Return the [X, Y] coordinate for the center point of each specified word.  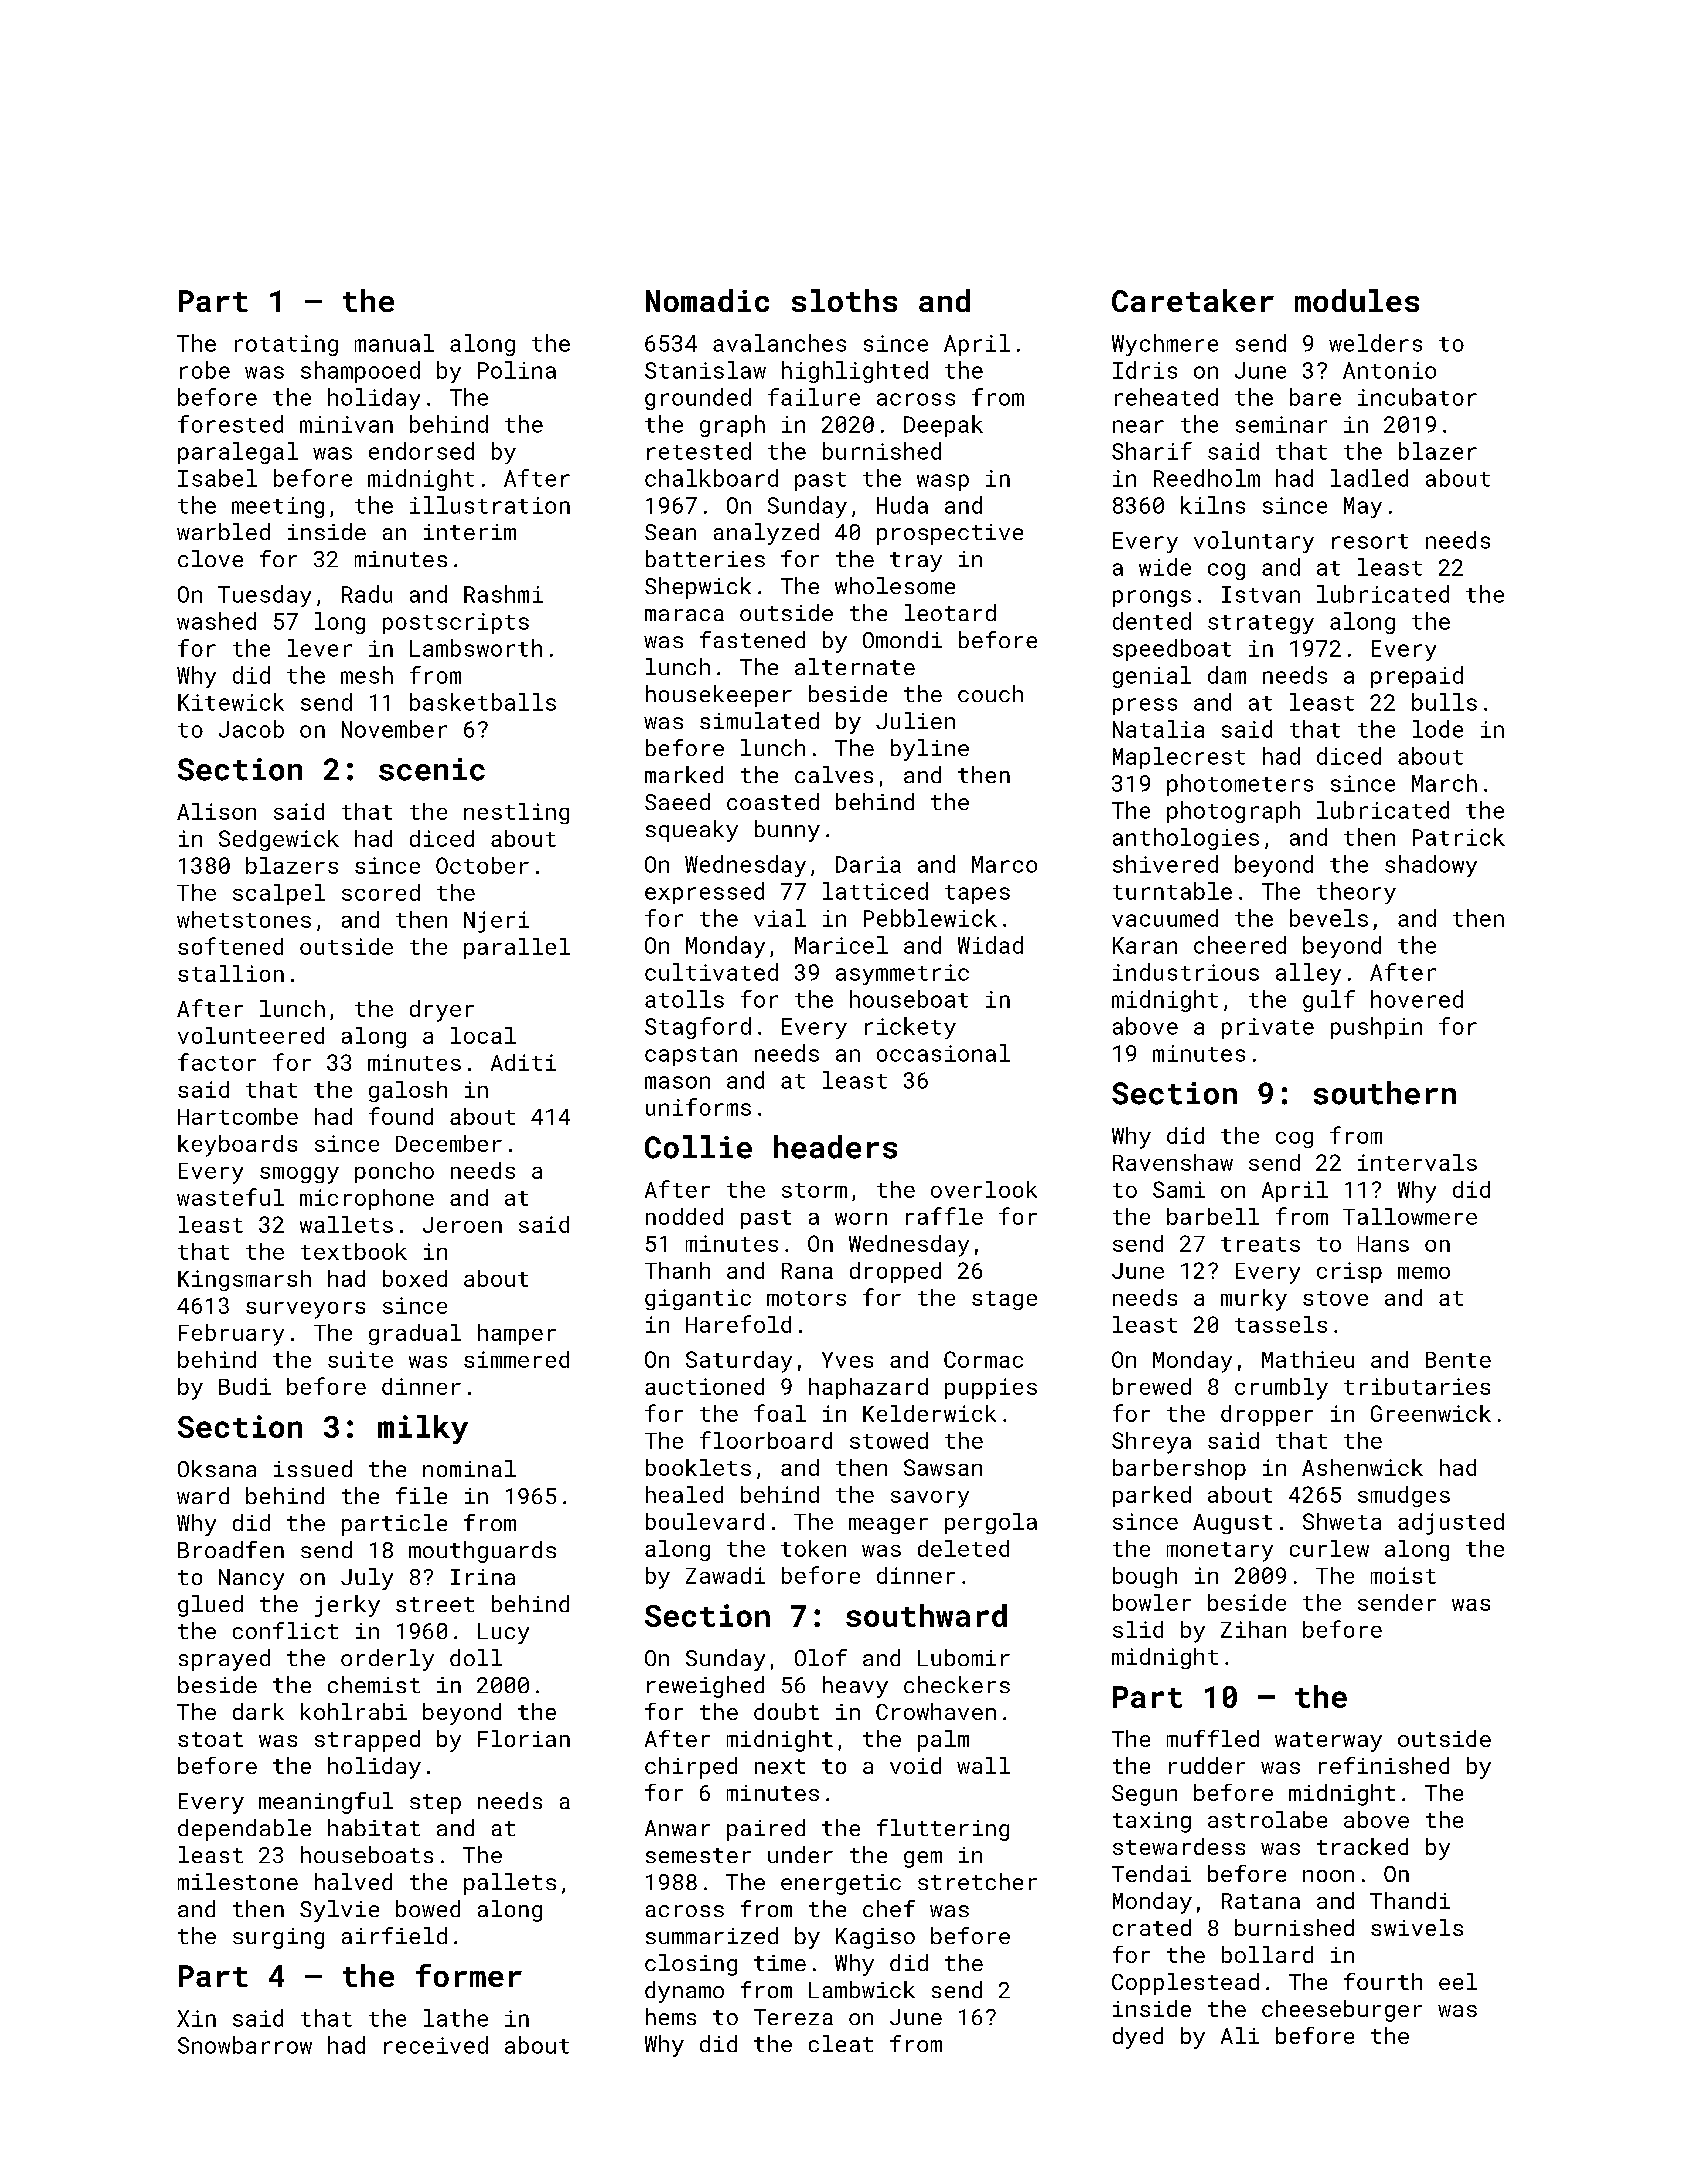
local [483, 1035]
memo [1424, 1273]
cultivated [711, 972]
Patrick [1459, 837]
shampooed [360, 372]
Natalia [1158, 729]
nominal [469, 1468]
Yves [847, 1360]
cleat [841, 2043]
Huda [902, 505]
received [436, 2045]
